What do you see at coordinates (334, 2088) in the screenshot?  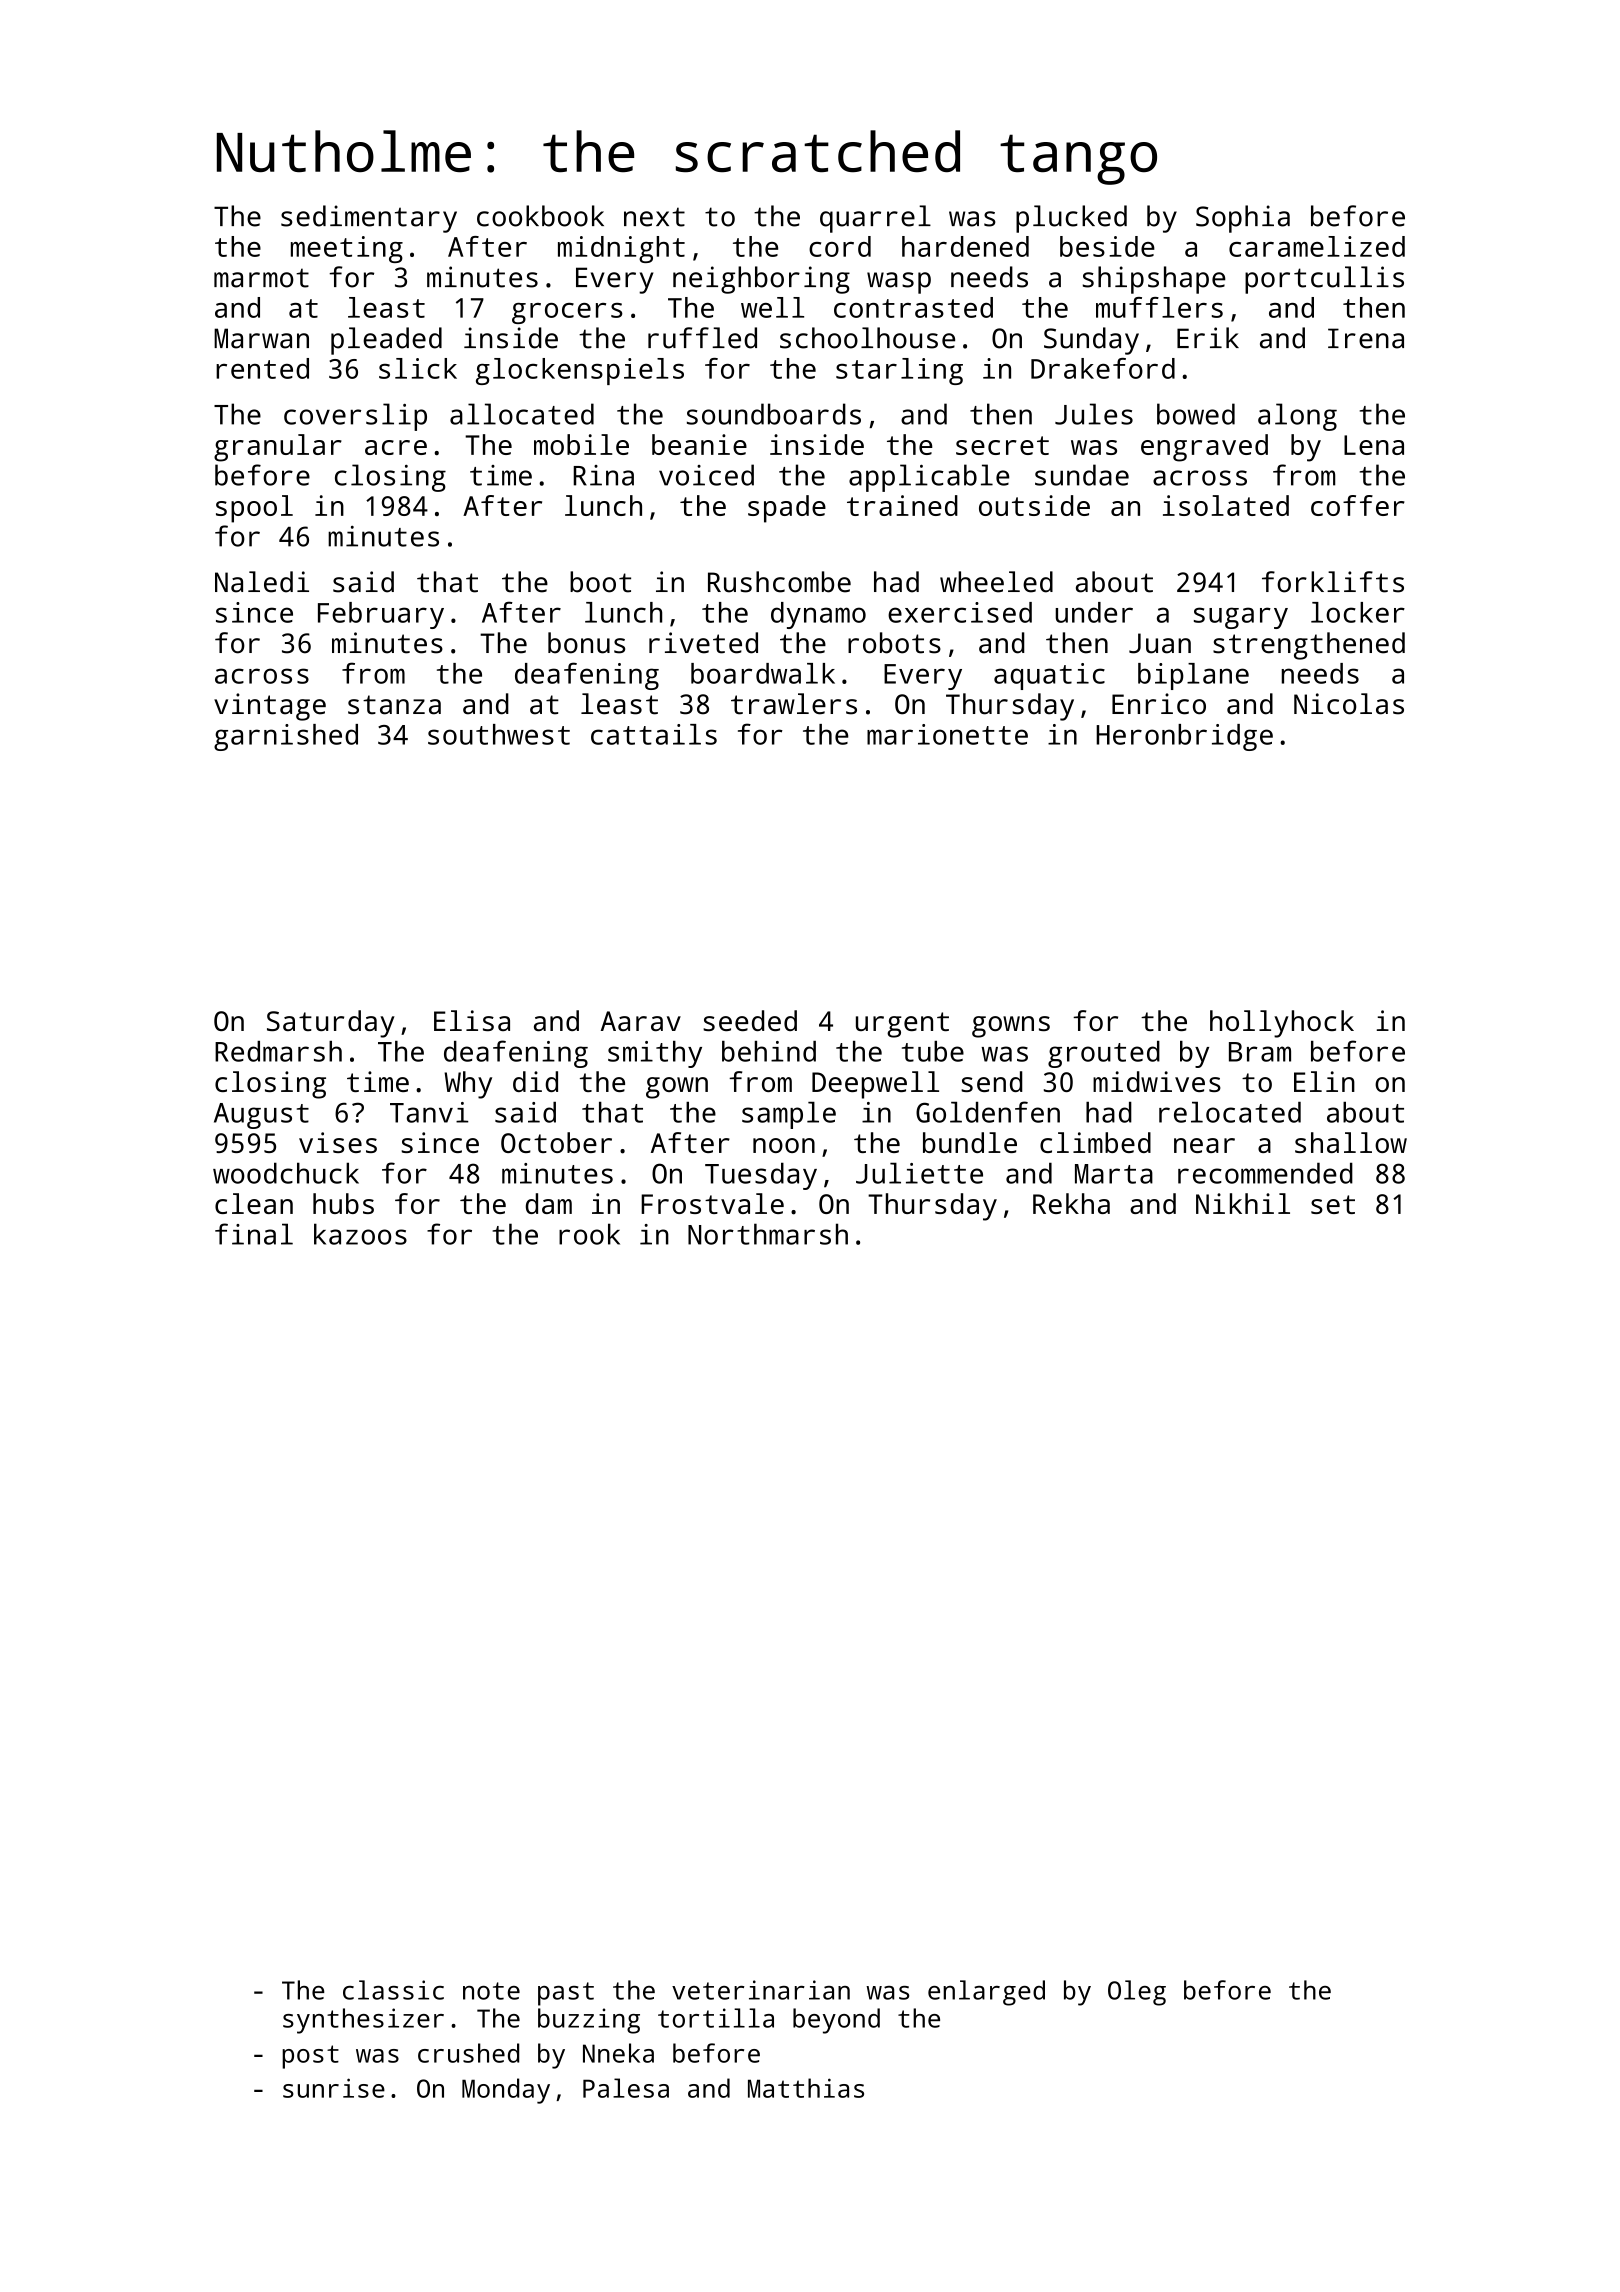 I see `sunrise` at bounding box center [334, 2088].
